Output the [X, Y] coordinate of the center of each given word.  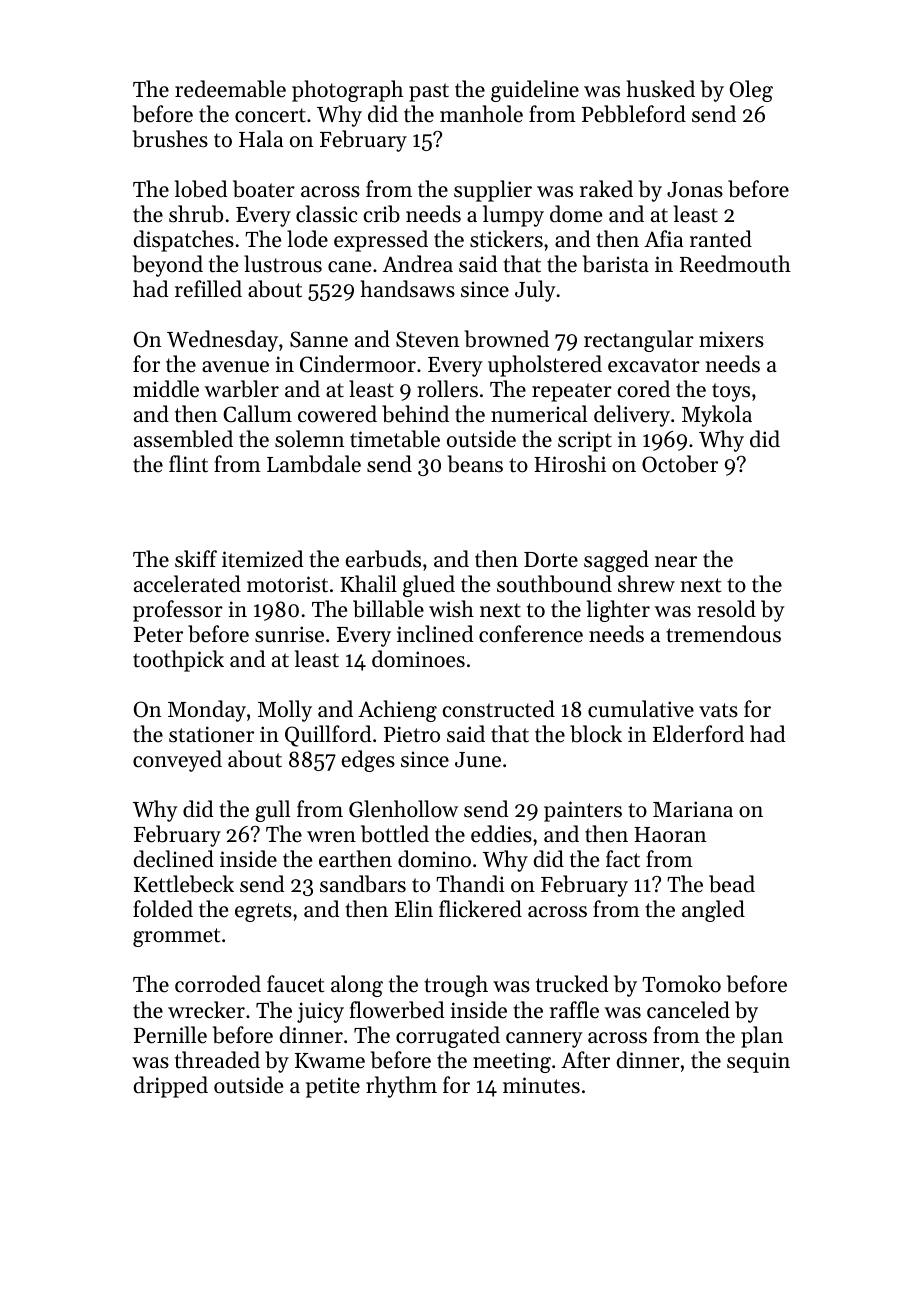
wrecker [206, 1010]
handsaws [408, 289]
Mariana [693, 809]
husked [661, 89]
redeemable [230, 89]
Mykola [717, 416]
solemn [309, 439]
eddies [501, 834]
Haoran [670, 835]
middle [166, 389]
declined [173, 859]
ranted [721, 239]
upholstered [545, 366]
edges [368, 761]
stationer [211, 734]
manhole [481, 114]
